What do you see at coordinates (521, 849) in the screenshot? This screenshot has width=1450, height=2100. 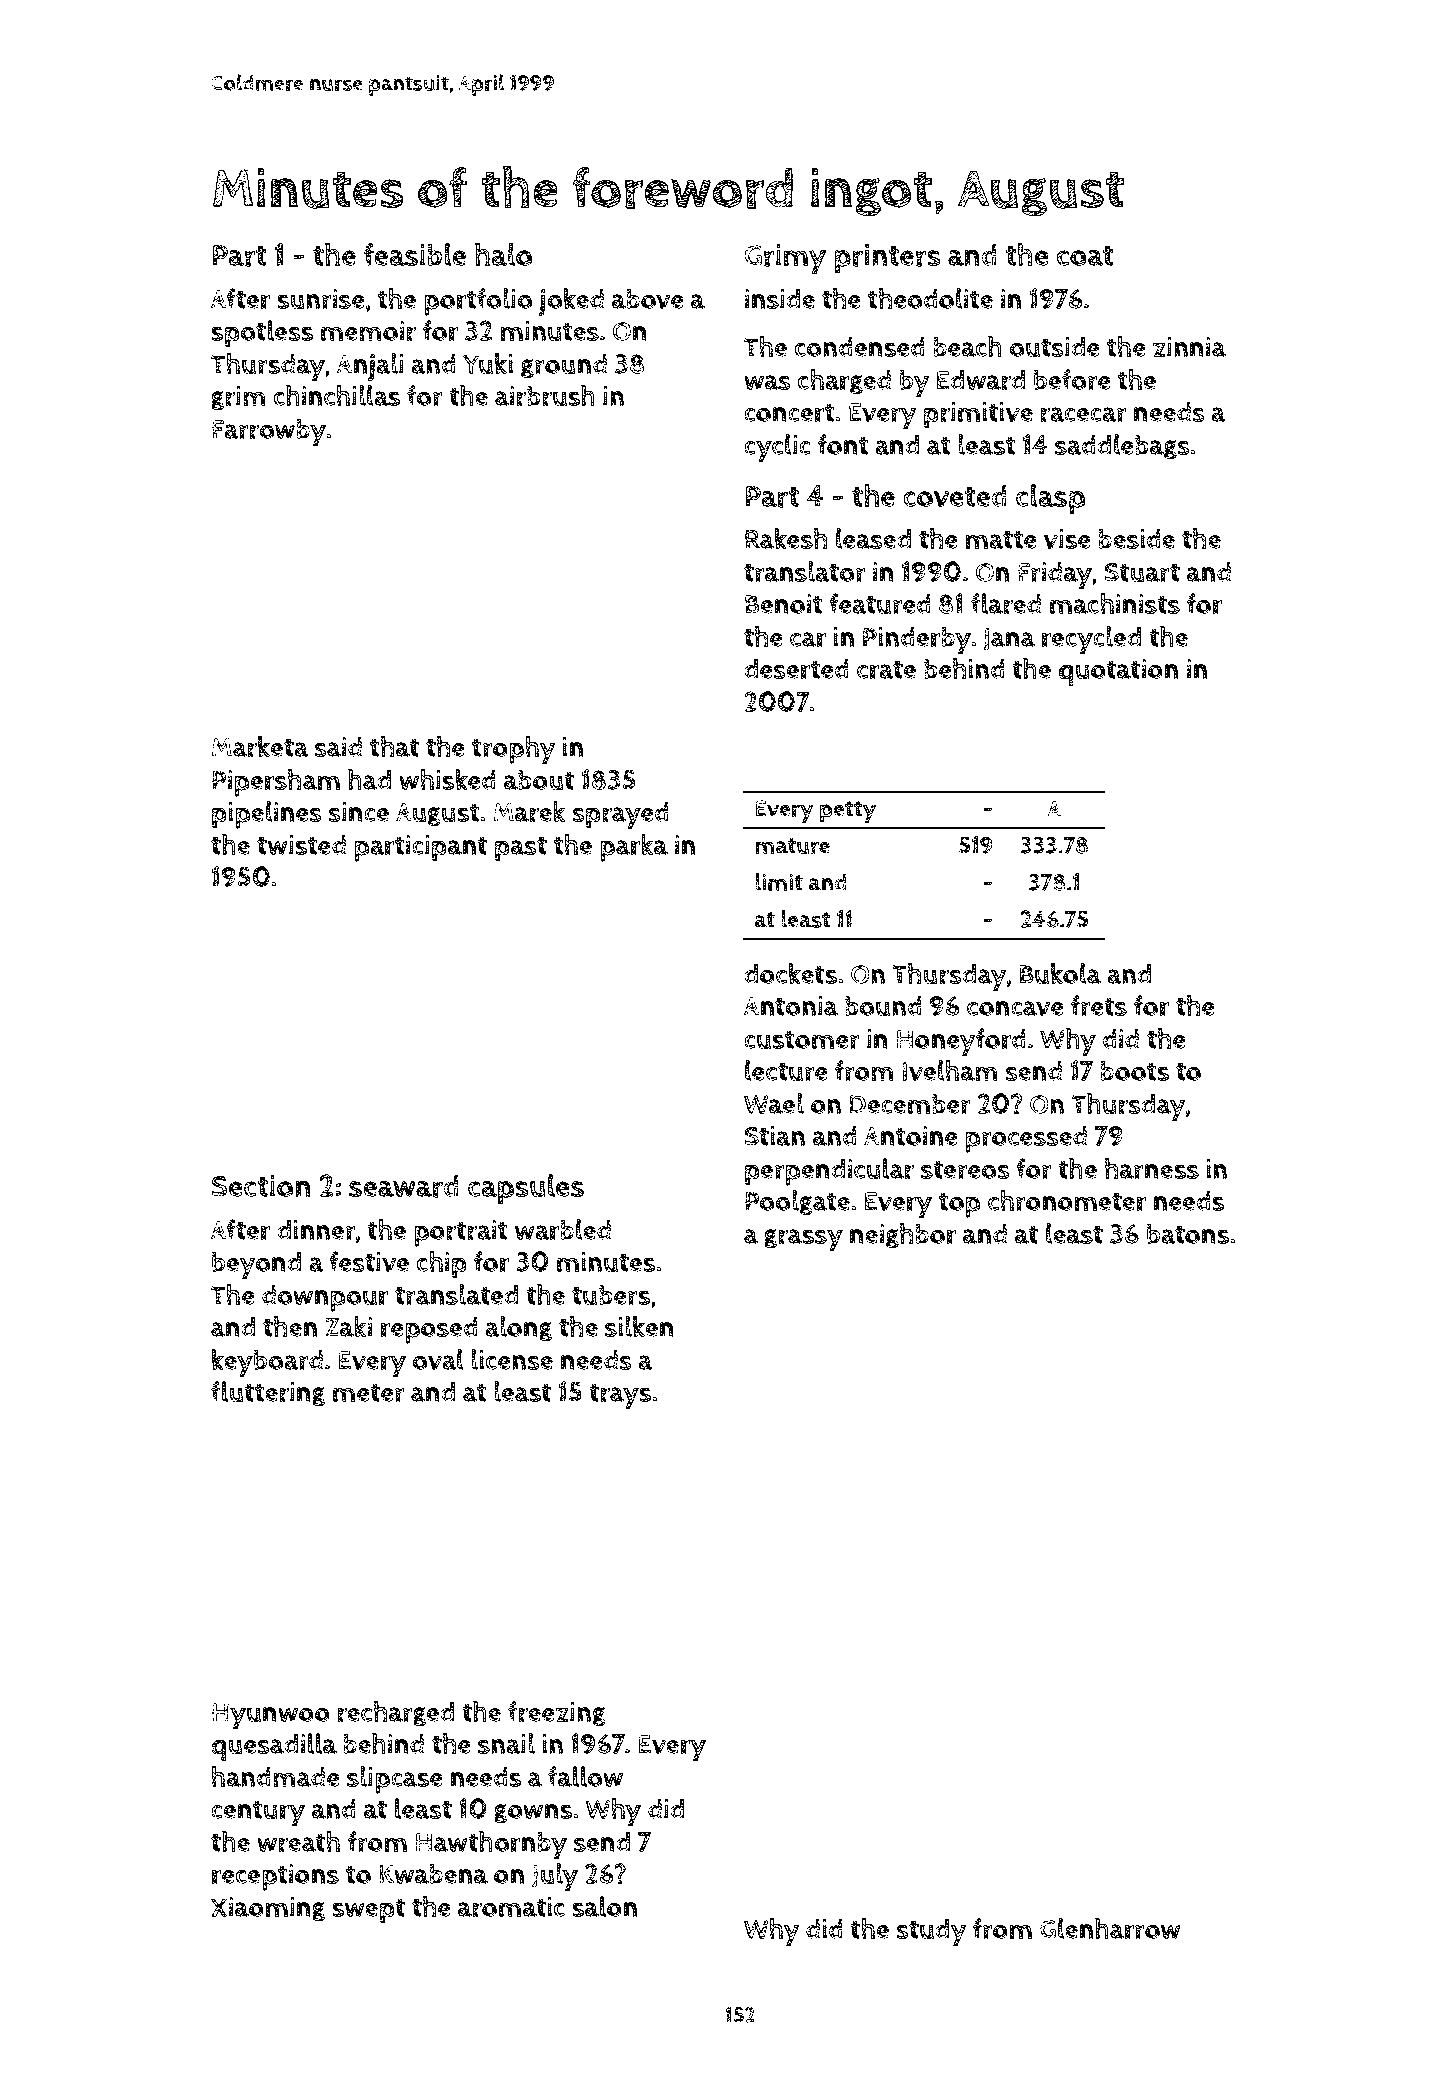 I see `past` at bounding box center [521, 849].
